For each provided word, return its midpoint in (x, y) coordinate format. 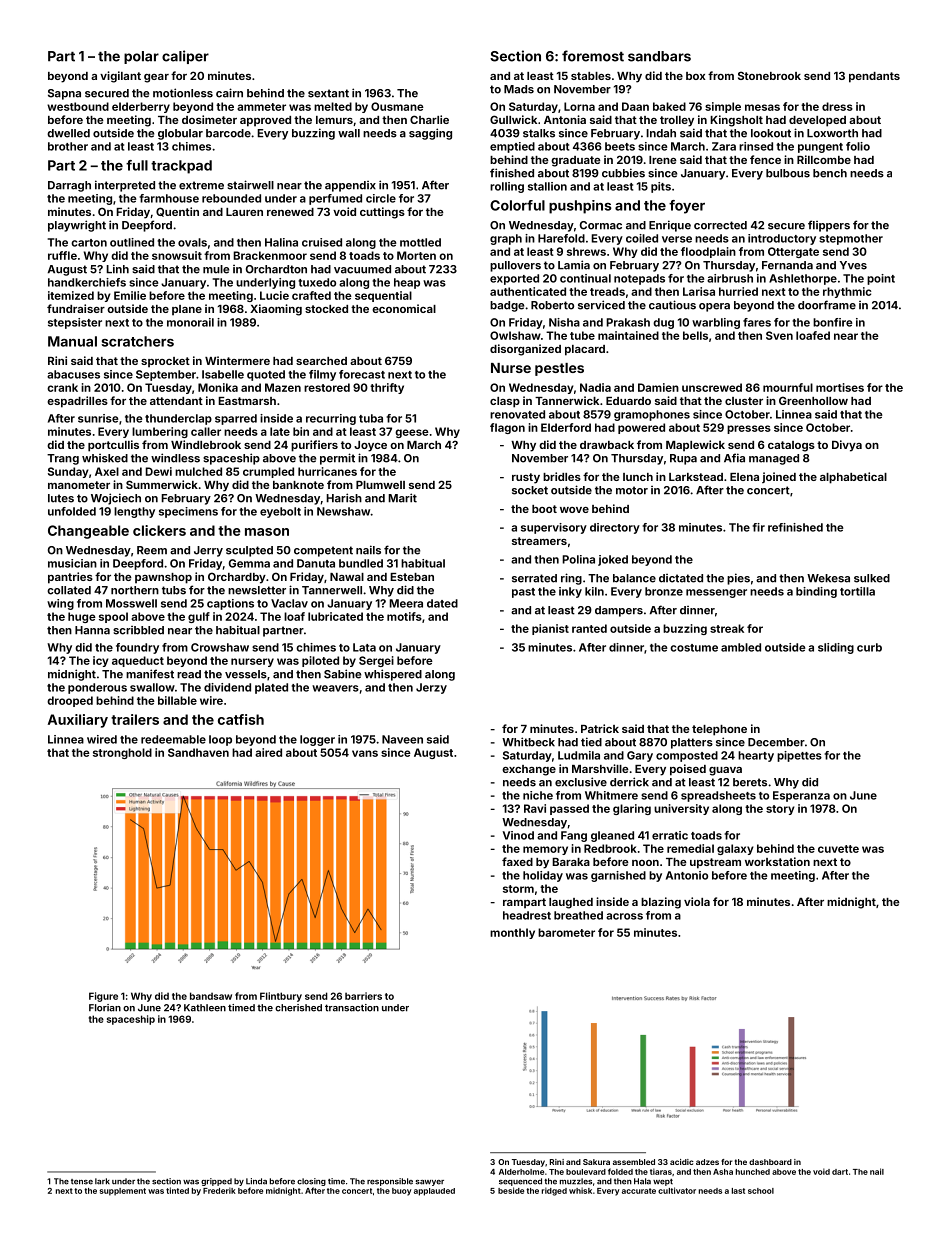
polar (141, 57)
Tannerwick (567, 400)
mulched (198, 471)
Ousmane (397, 106)
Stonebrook (769, 75)
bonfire (832, 322)
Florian (105, 1008)
